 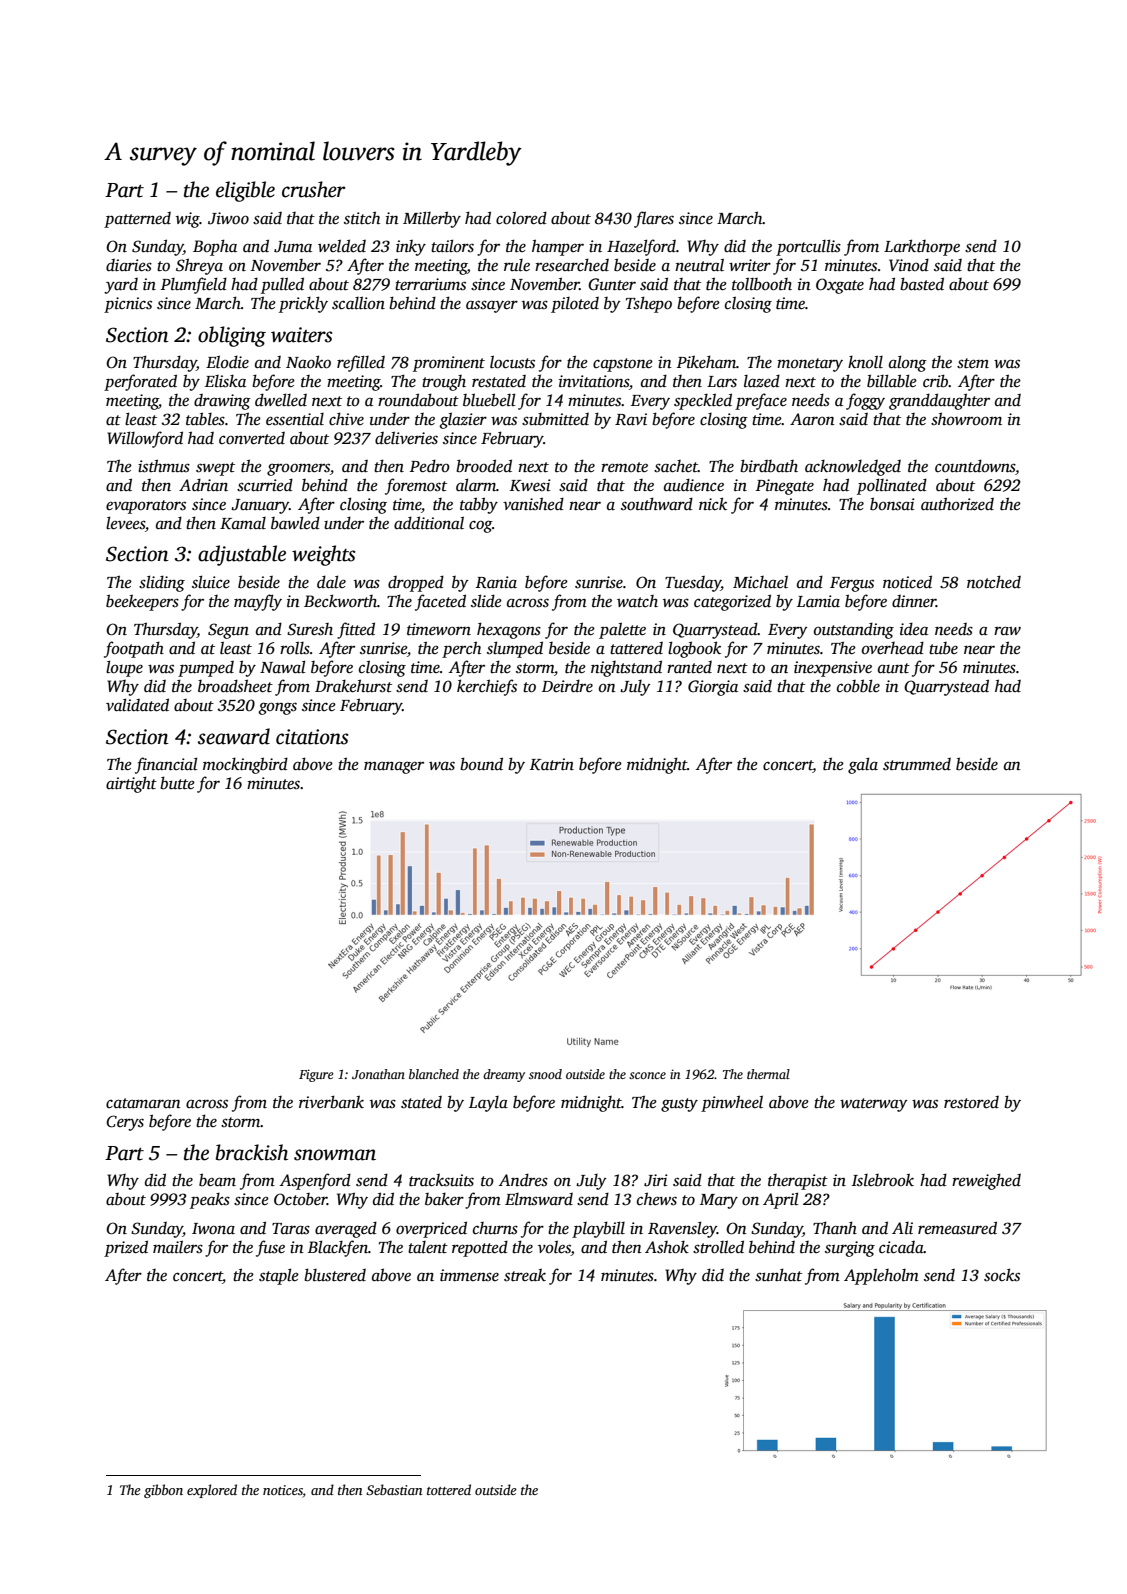 What do you see at coordinates (335, 1275) in the image?
I see `blustered` at bounding box center [335, 1275].
